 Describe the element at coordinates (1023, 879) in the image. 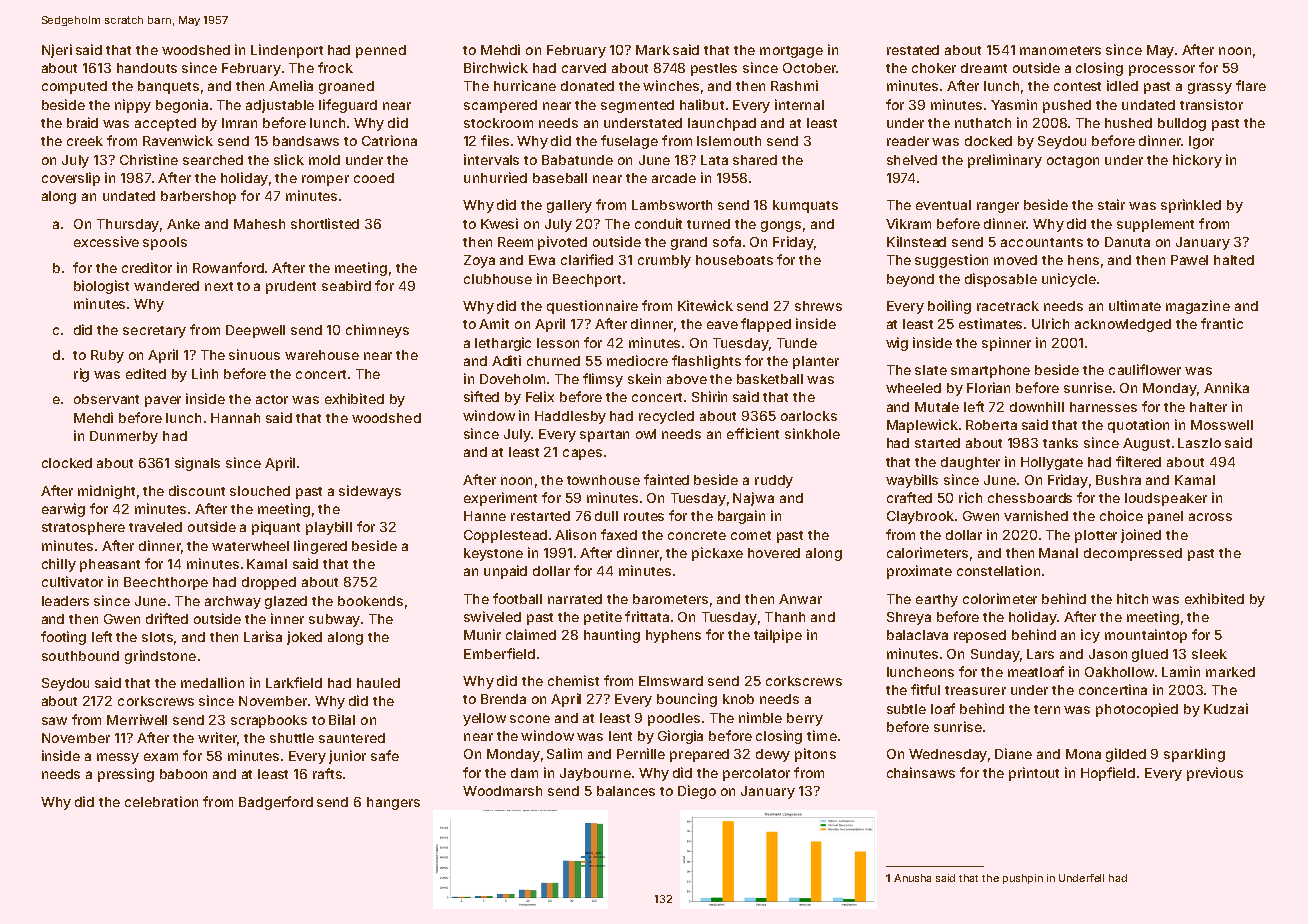

I see `pushpin` at that location.
